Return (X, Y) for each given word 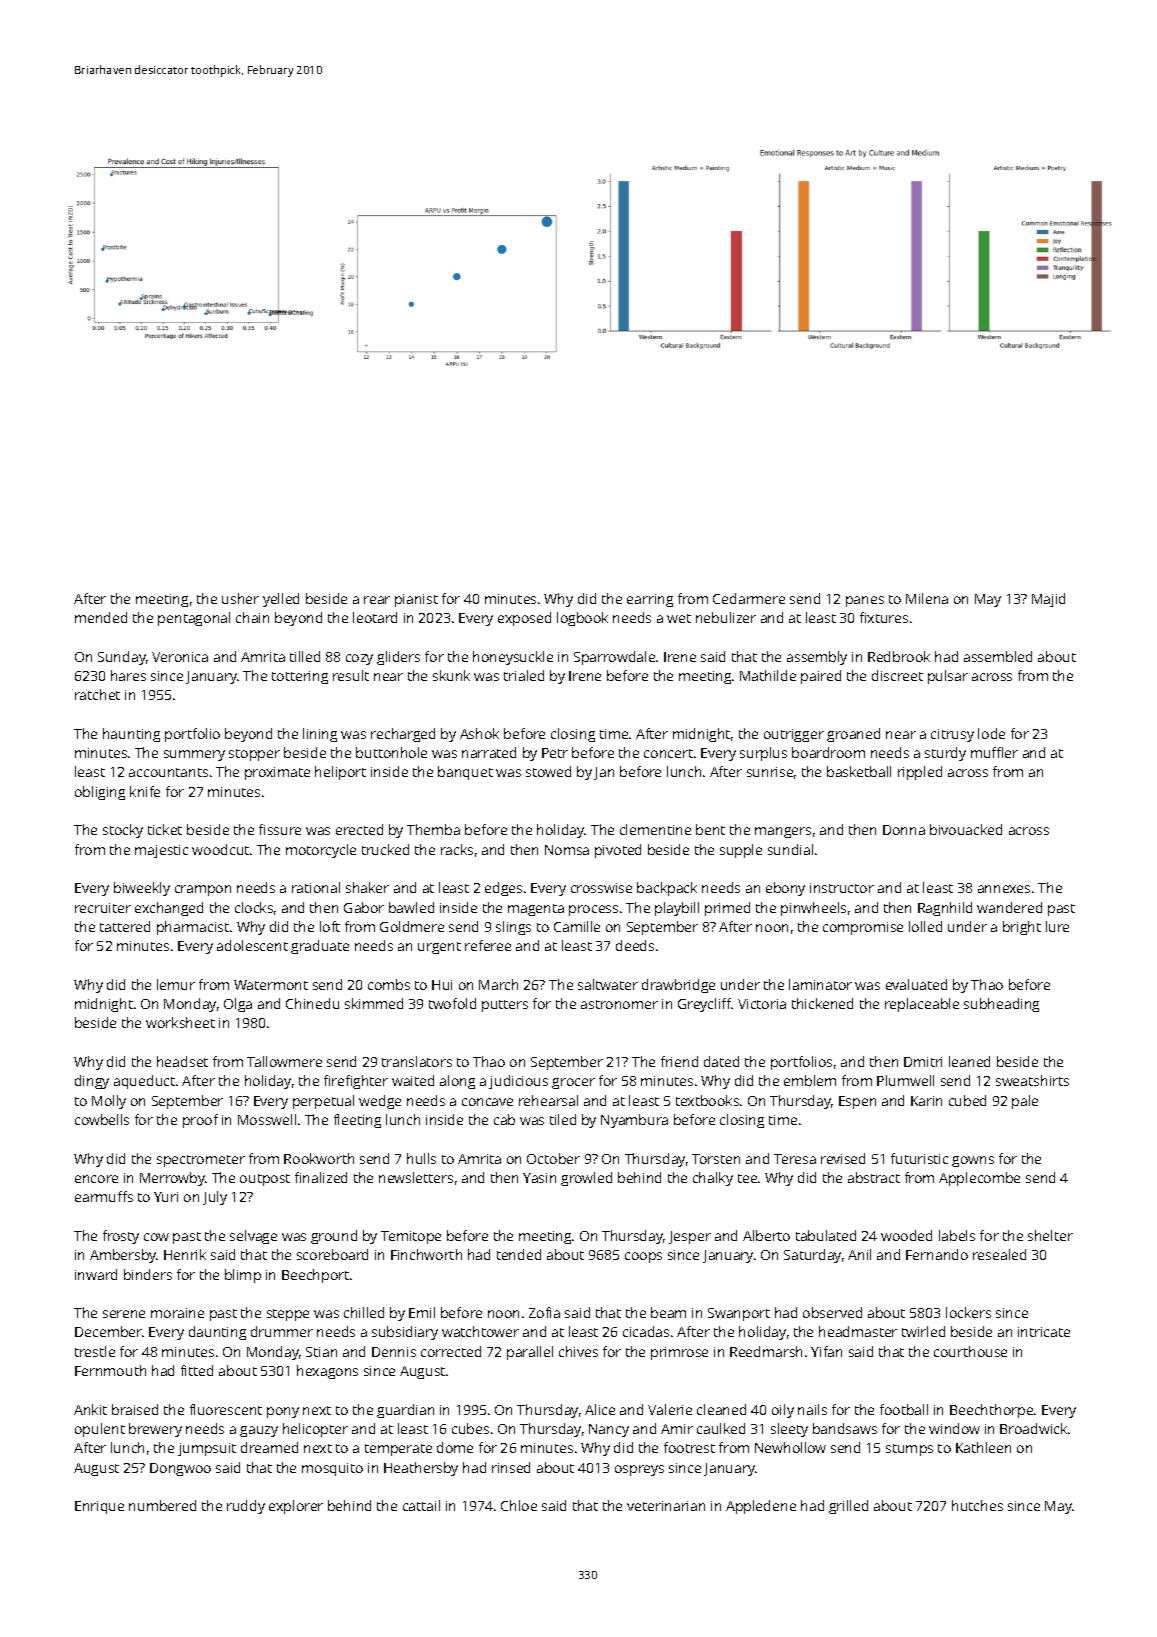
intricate (1044, 1332)
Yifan (826, 1351)
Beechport (315, 1276)
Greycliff (705, 1005)
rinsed (511, 1467)
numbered (162, 1505)
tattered (125, 926)
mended (101, 617)
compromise (863, 928)
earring (650, 600)
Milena (927, 598)
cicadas (646, 1331)
